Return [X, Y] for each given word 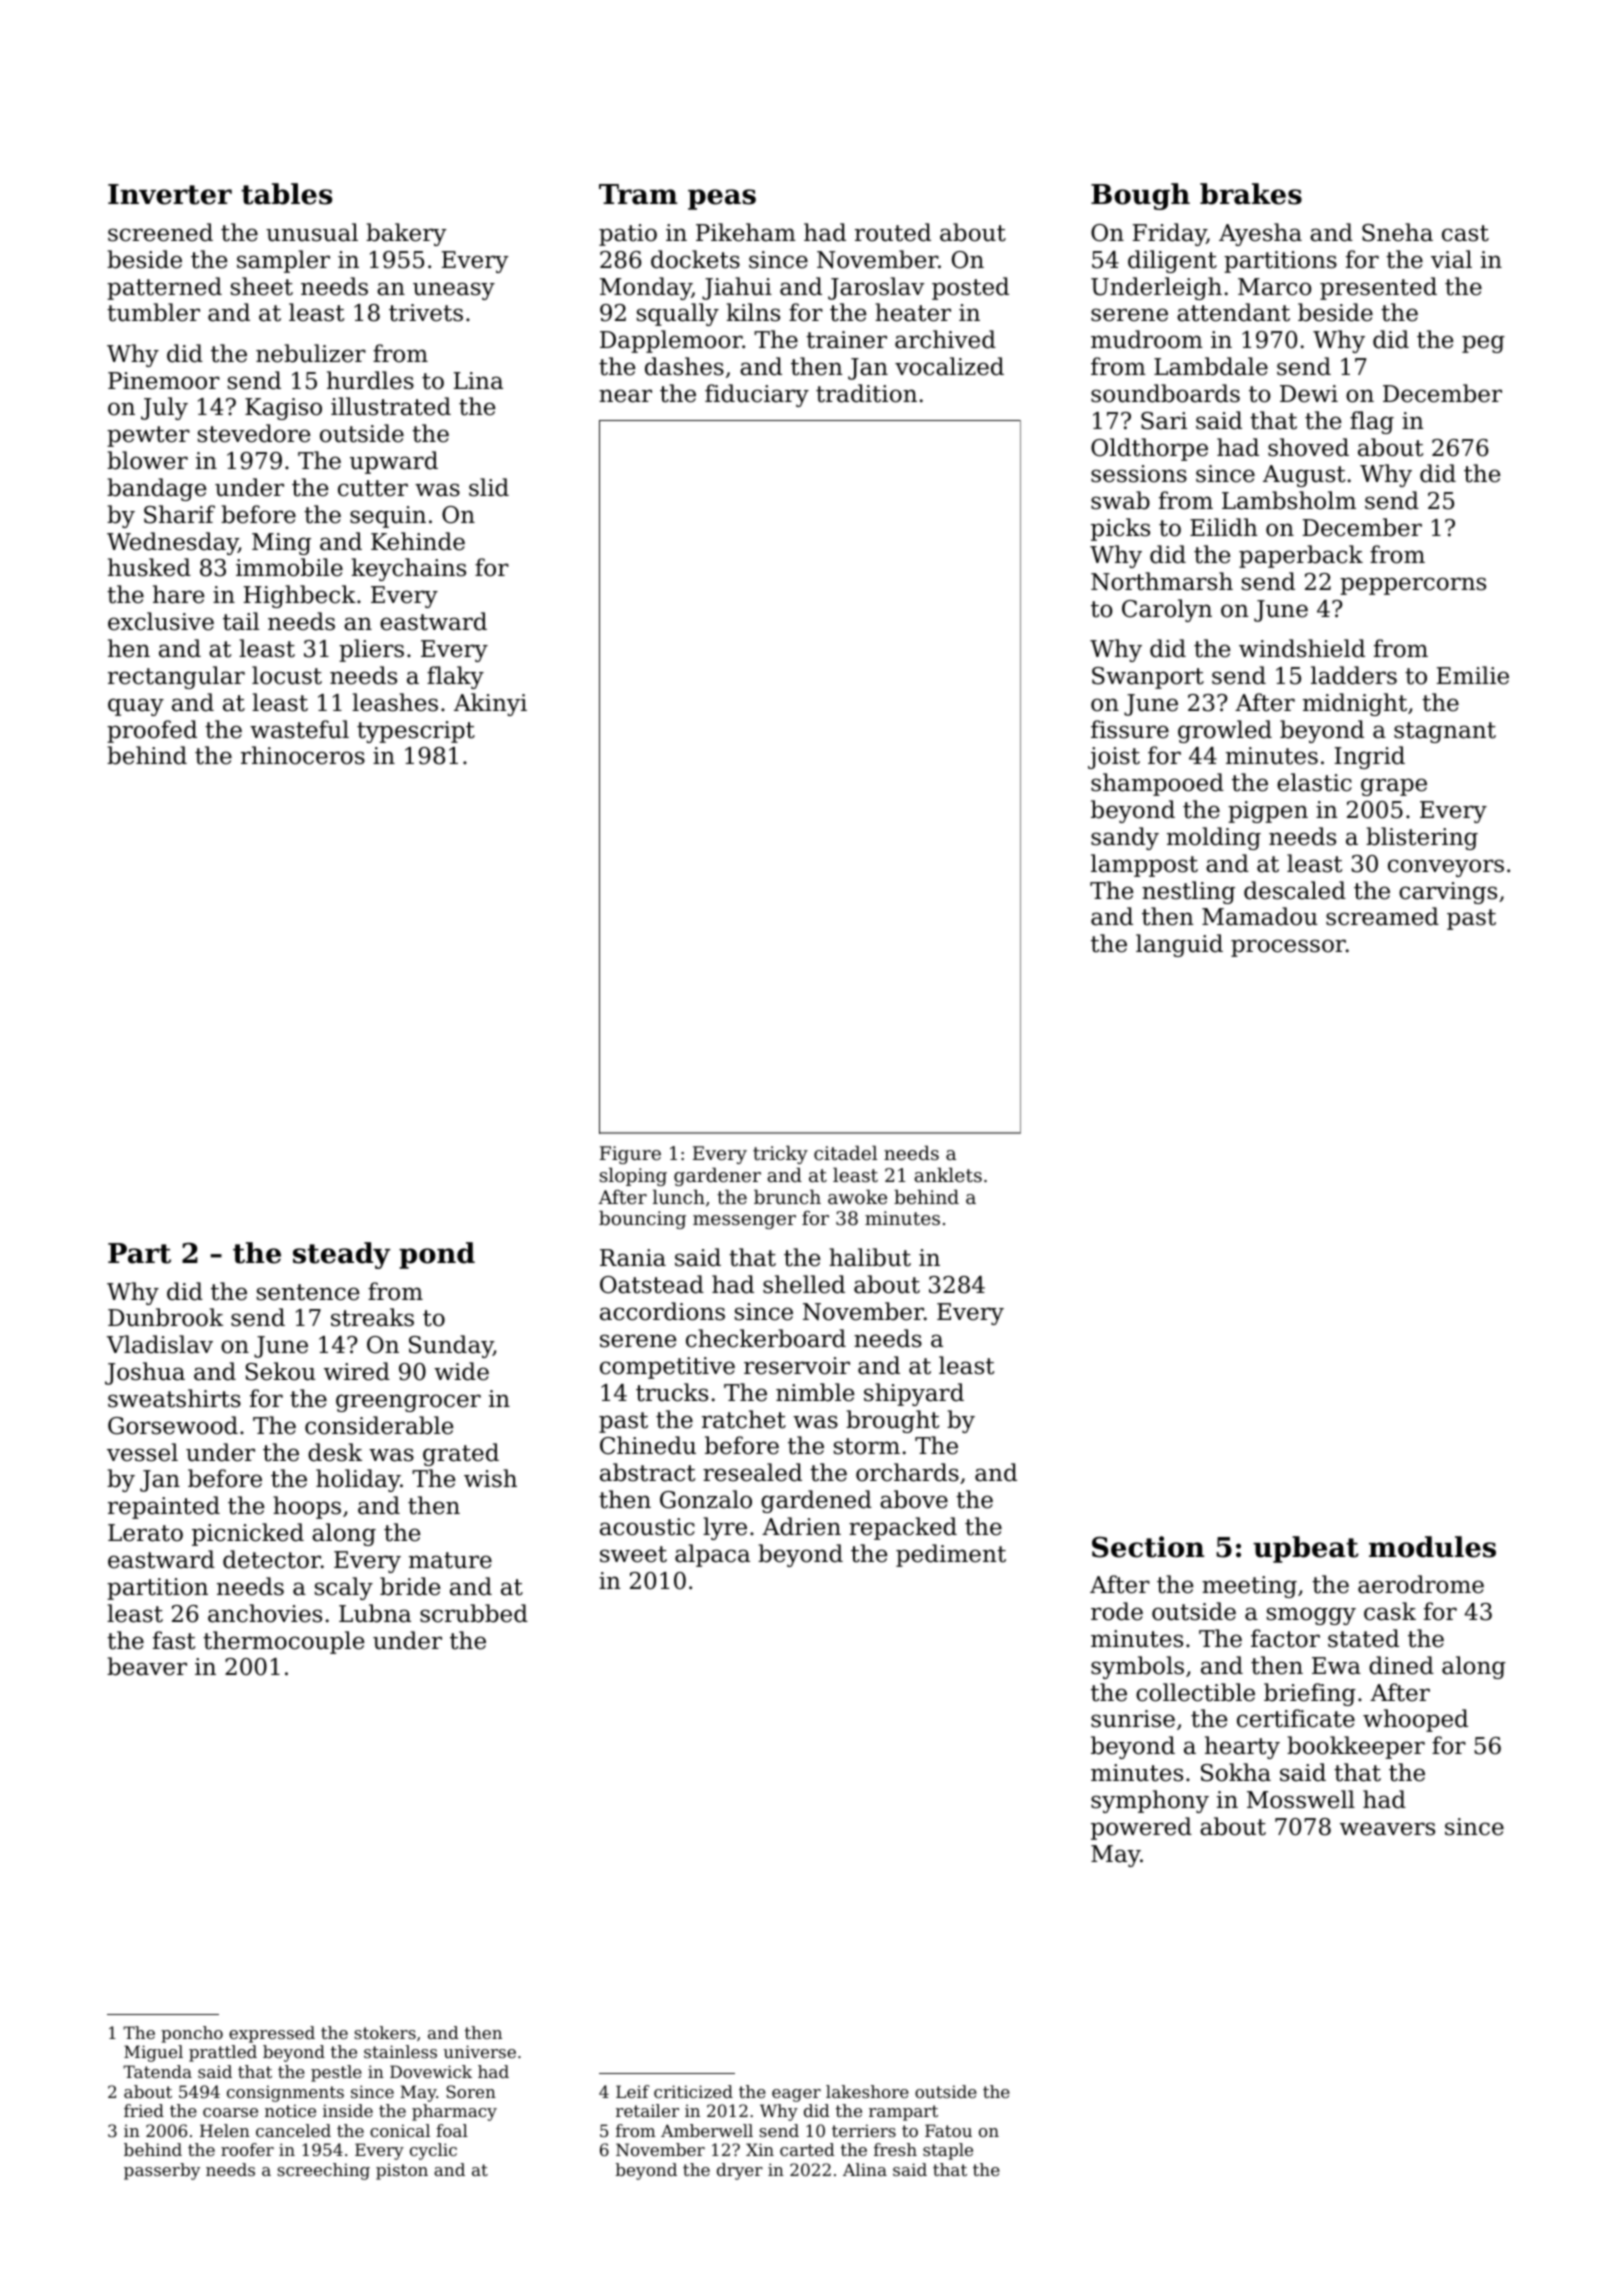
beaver [147, 1666]
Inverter [170, 194]
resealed [752, 1472]
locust [287, 675]
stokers [385, 2032]
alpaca [712, 1555]
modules [1432, 1547]
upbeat [1306, 1549]
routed [893, 232]
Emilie [1473, 675]
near [625, 396]
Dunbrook [165, 1317]
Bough [1140, 196]
